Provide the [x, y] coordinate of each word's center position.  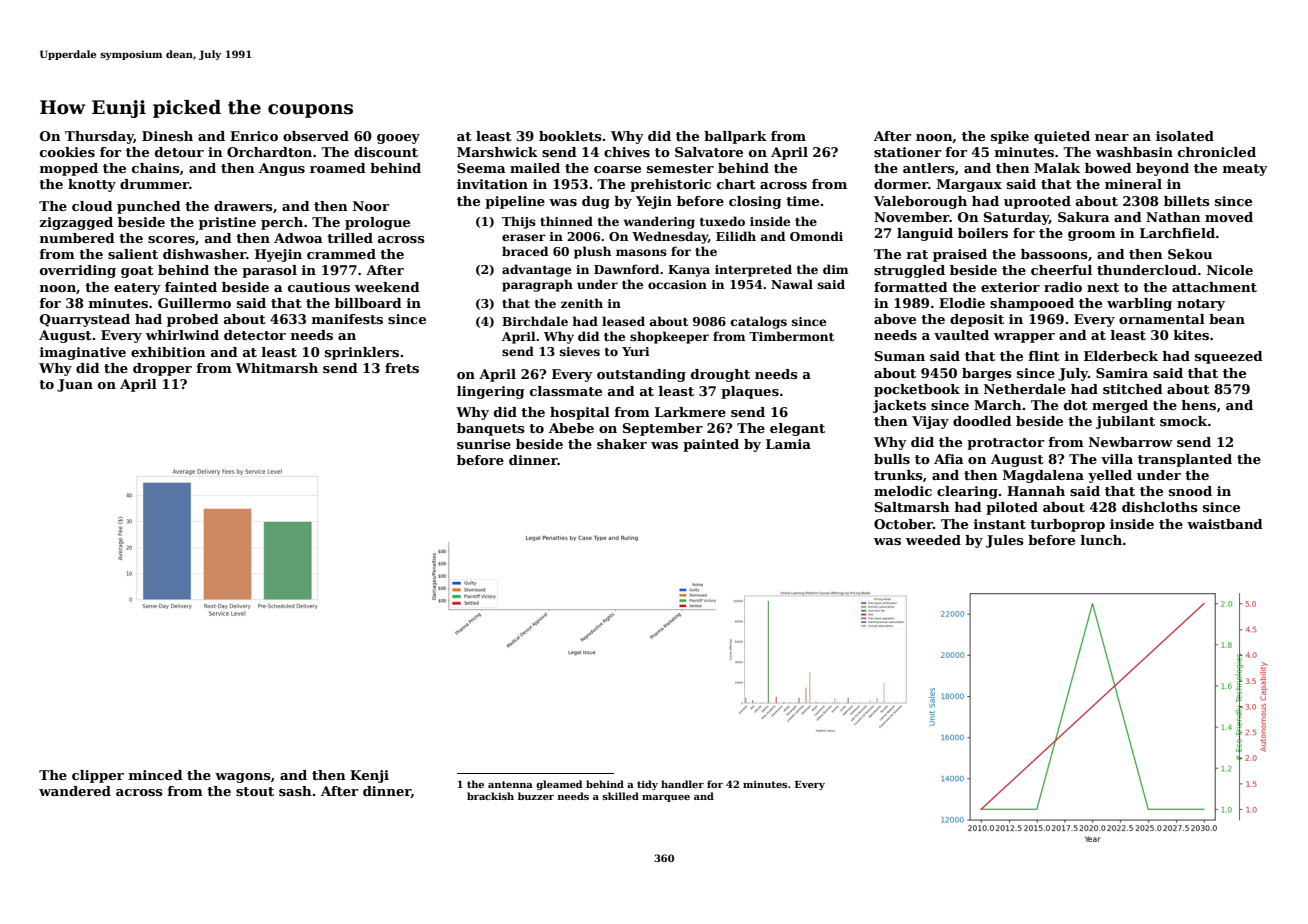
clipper [98, 776]
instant [1000, 524]
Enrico [254, 136]
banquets [491, 429]
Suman [900, 356]
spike [1010, 137]
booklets [570, 136]
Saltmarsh [912, 507]
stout [255, 791]
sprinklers [362, 353]
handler [682, 784]
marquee [666, 798]
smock [1183, 421]
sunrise [484, 444]
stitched [1133, 389]
